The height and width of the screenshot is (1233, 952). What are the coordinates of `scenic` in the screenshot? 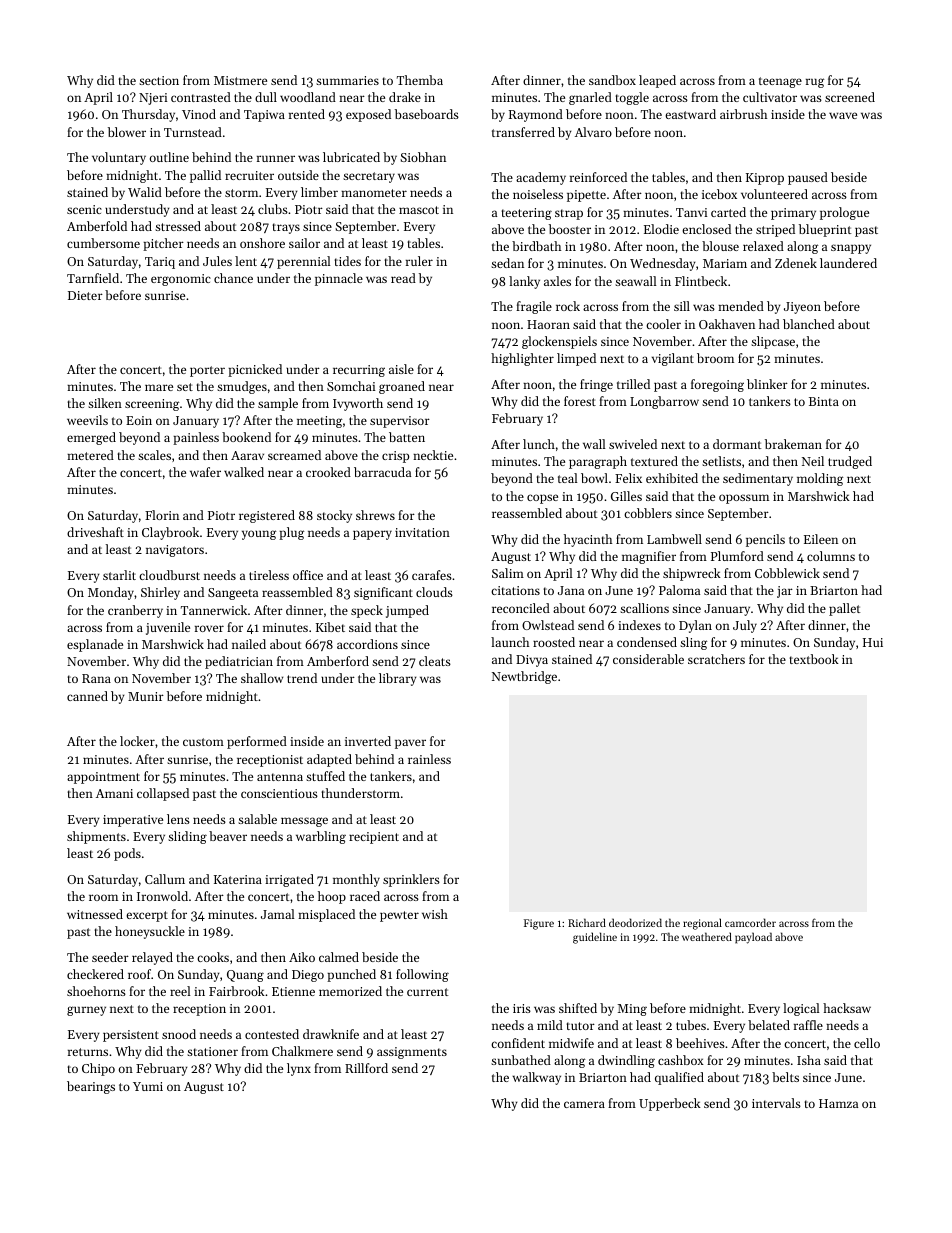 It's located at (84, 209).
